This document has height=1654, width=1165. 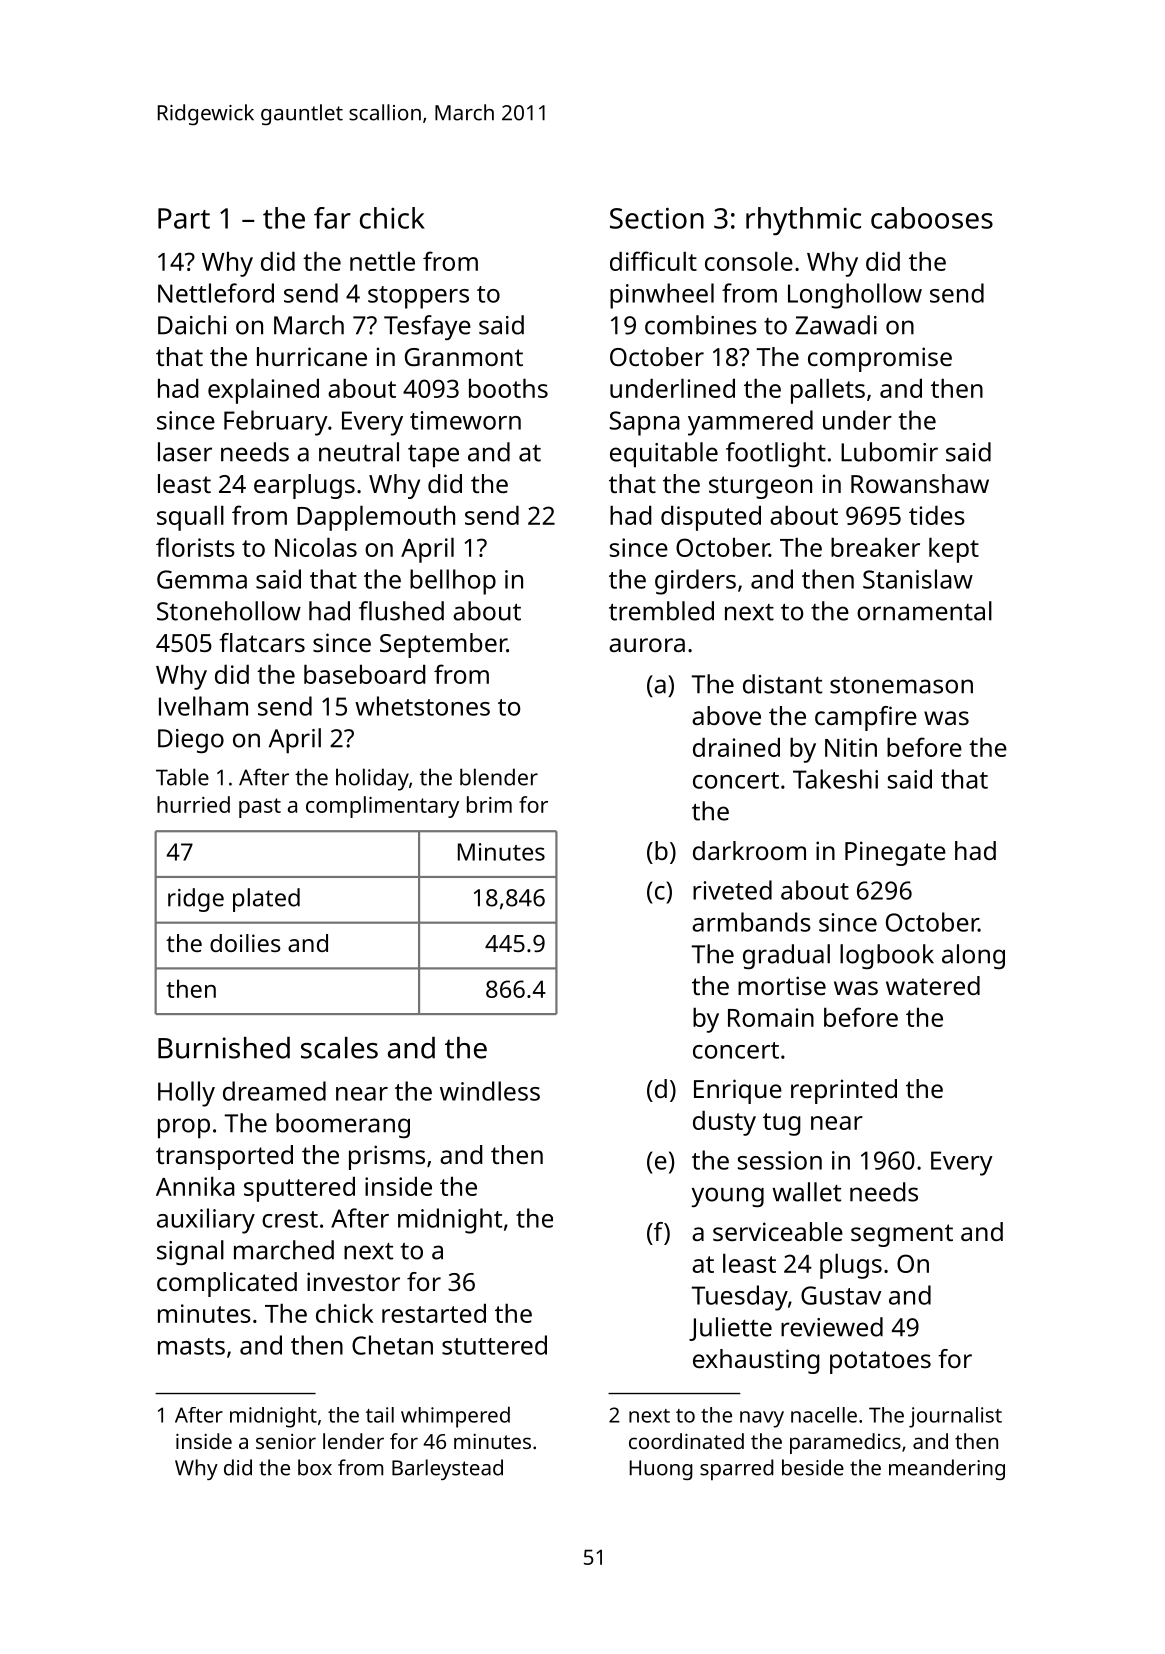 What do you see at coordinates (828, 391) in the document?
I see `pallets` at bounding box center [828, 391].
